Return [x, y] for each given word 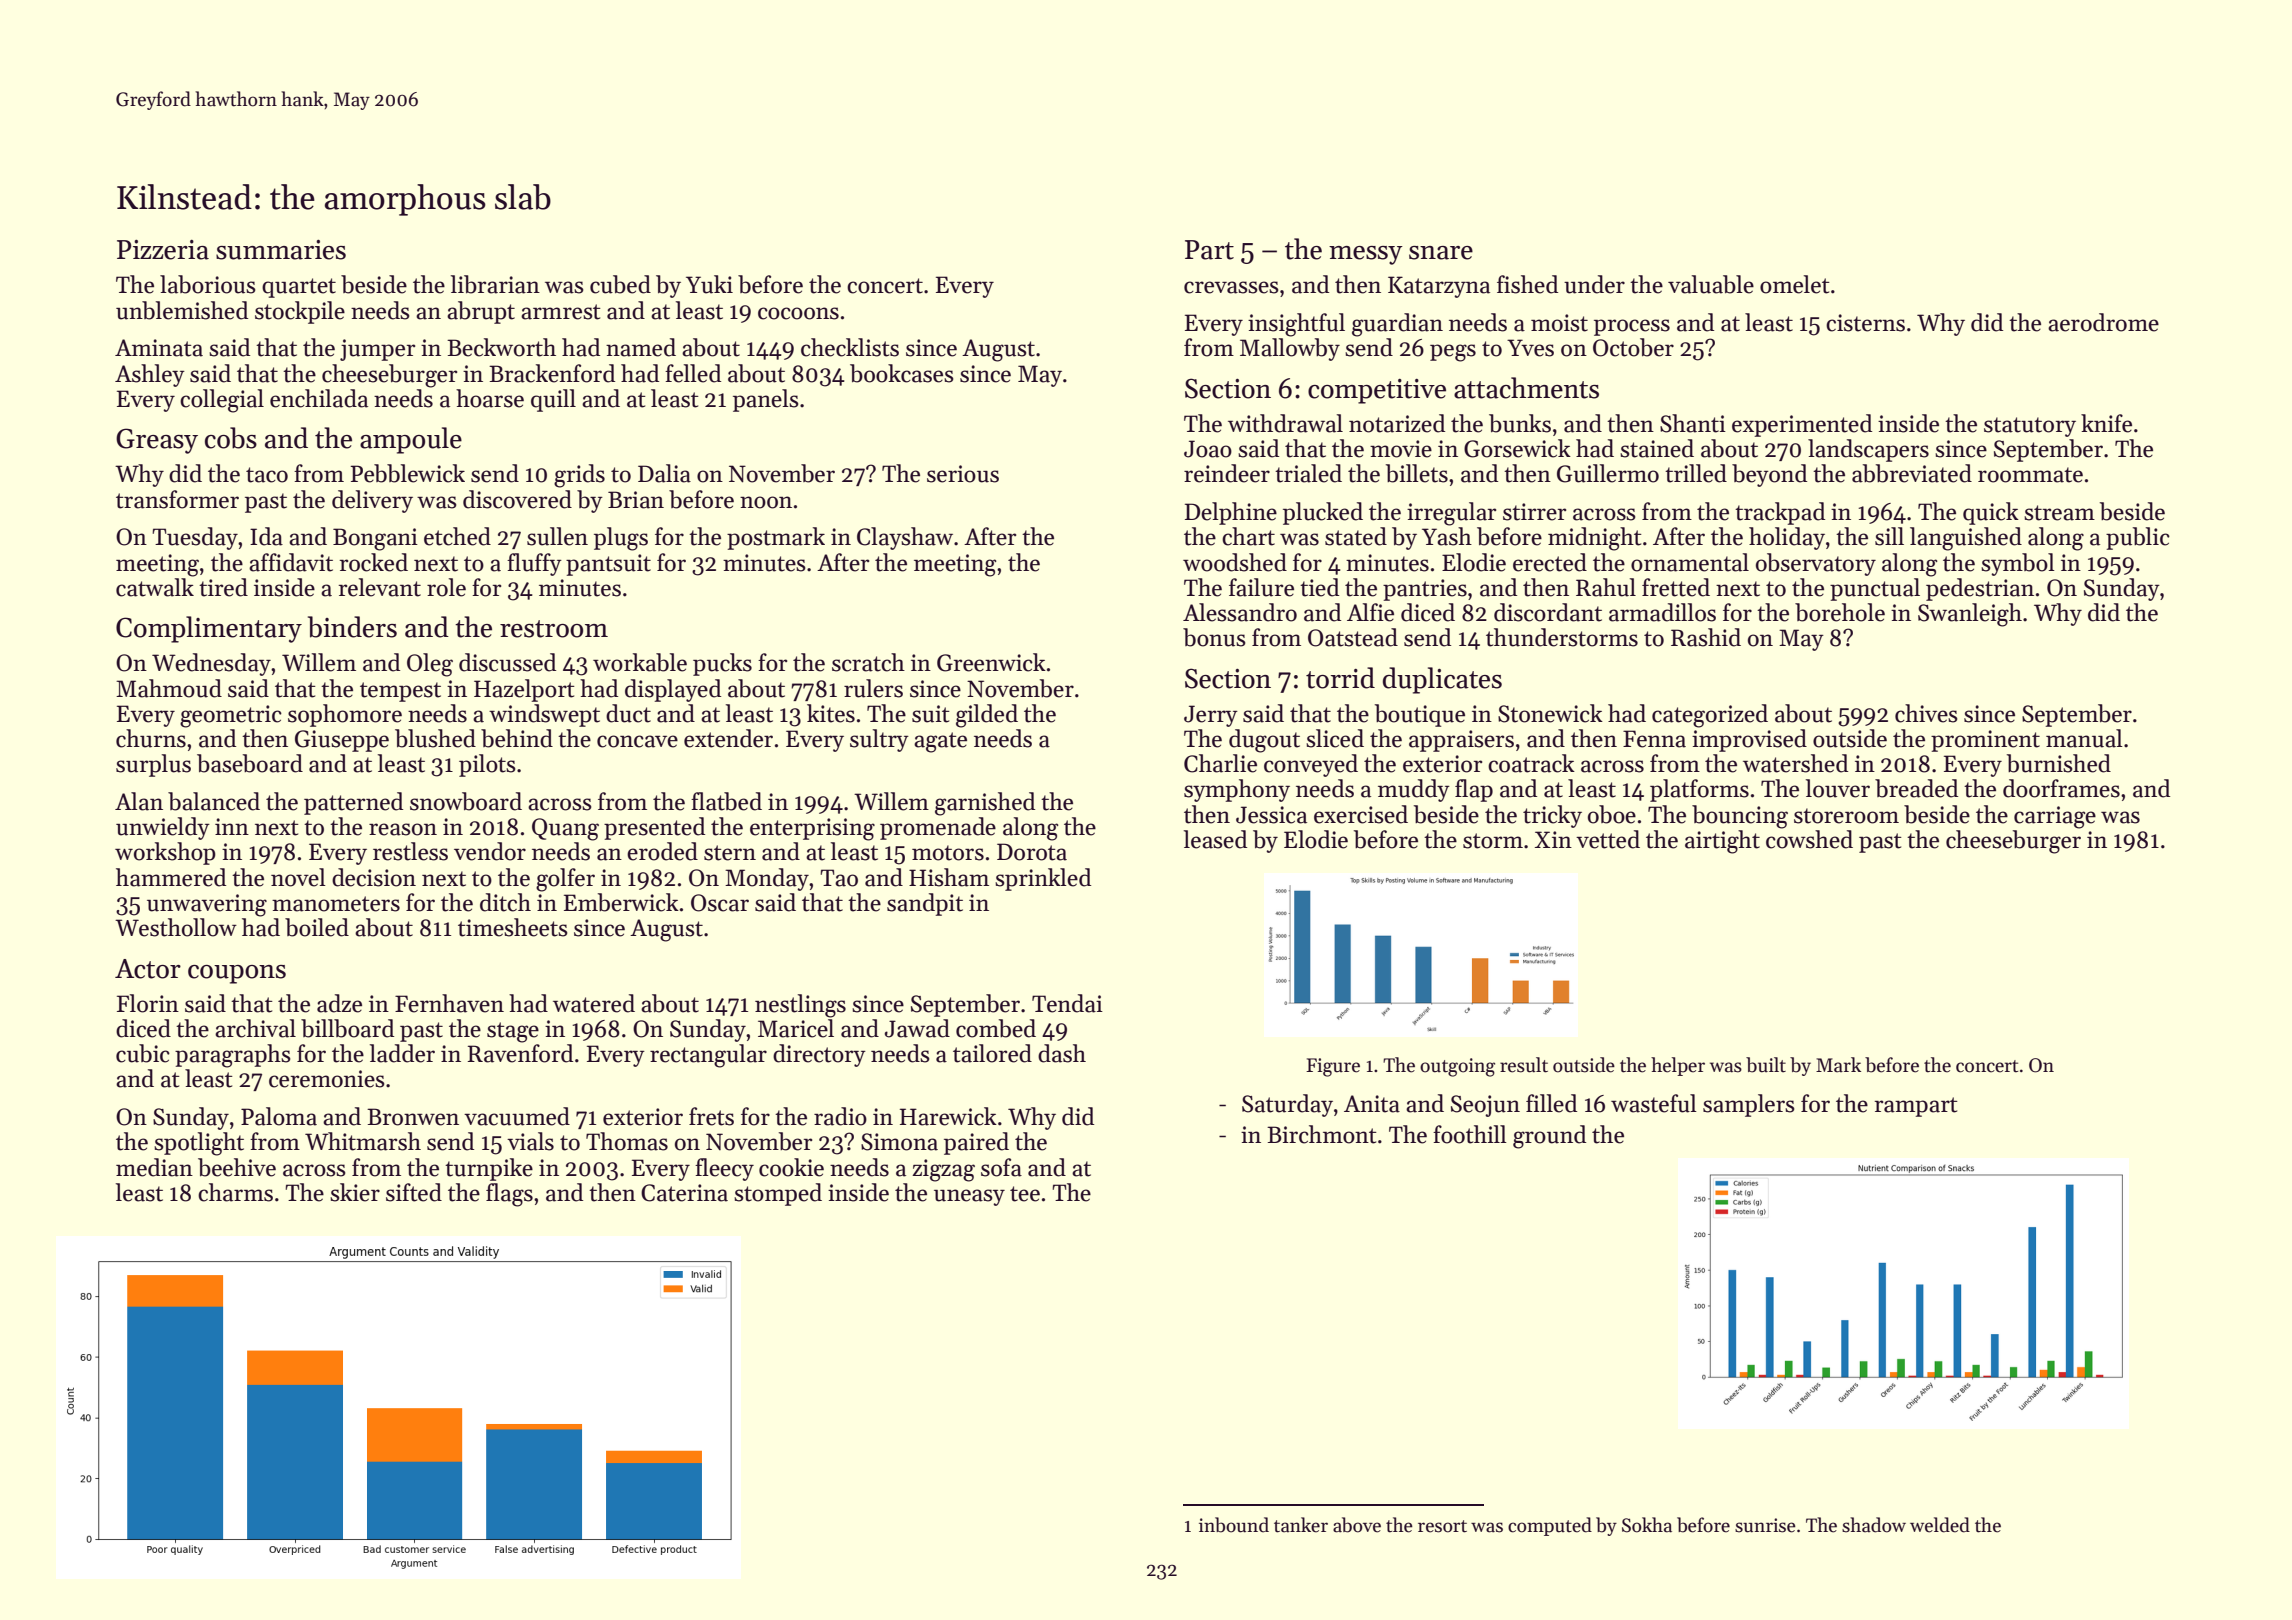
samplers [1749, 1105]
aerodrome [2103, 322]
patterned [353, 803]
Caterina [684, 1193]
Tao [839, 878]
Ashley [150, 375]
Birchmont [1322, 1134]
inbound [1234, 1525]
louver [1838, 788]
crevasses [1231, 287]
